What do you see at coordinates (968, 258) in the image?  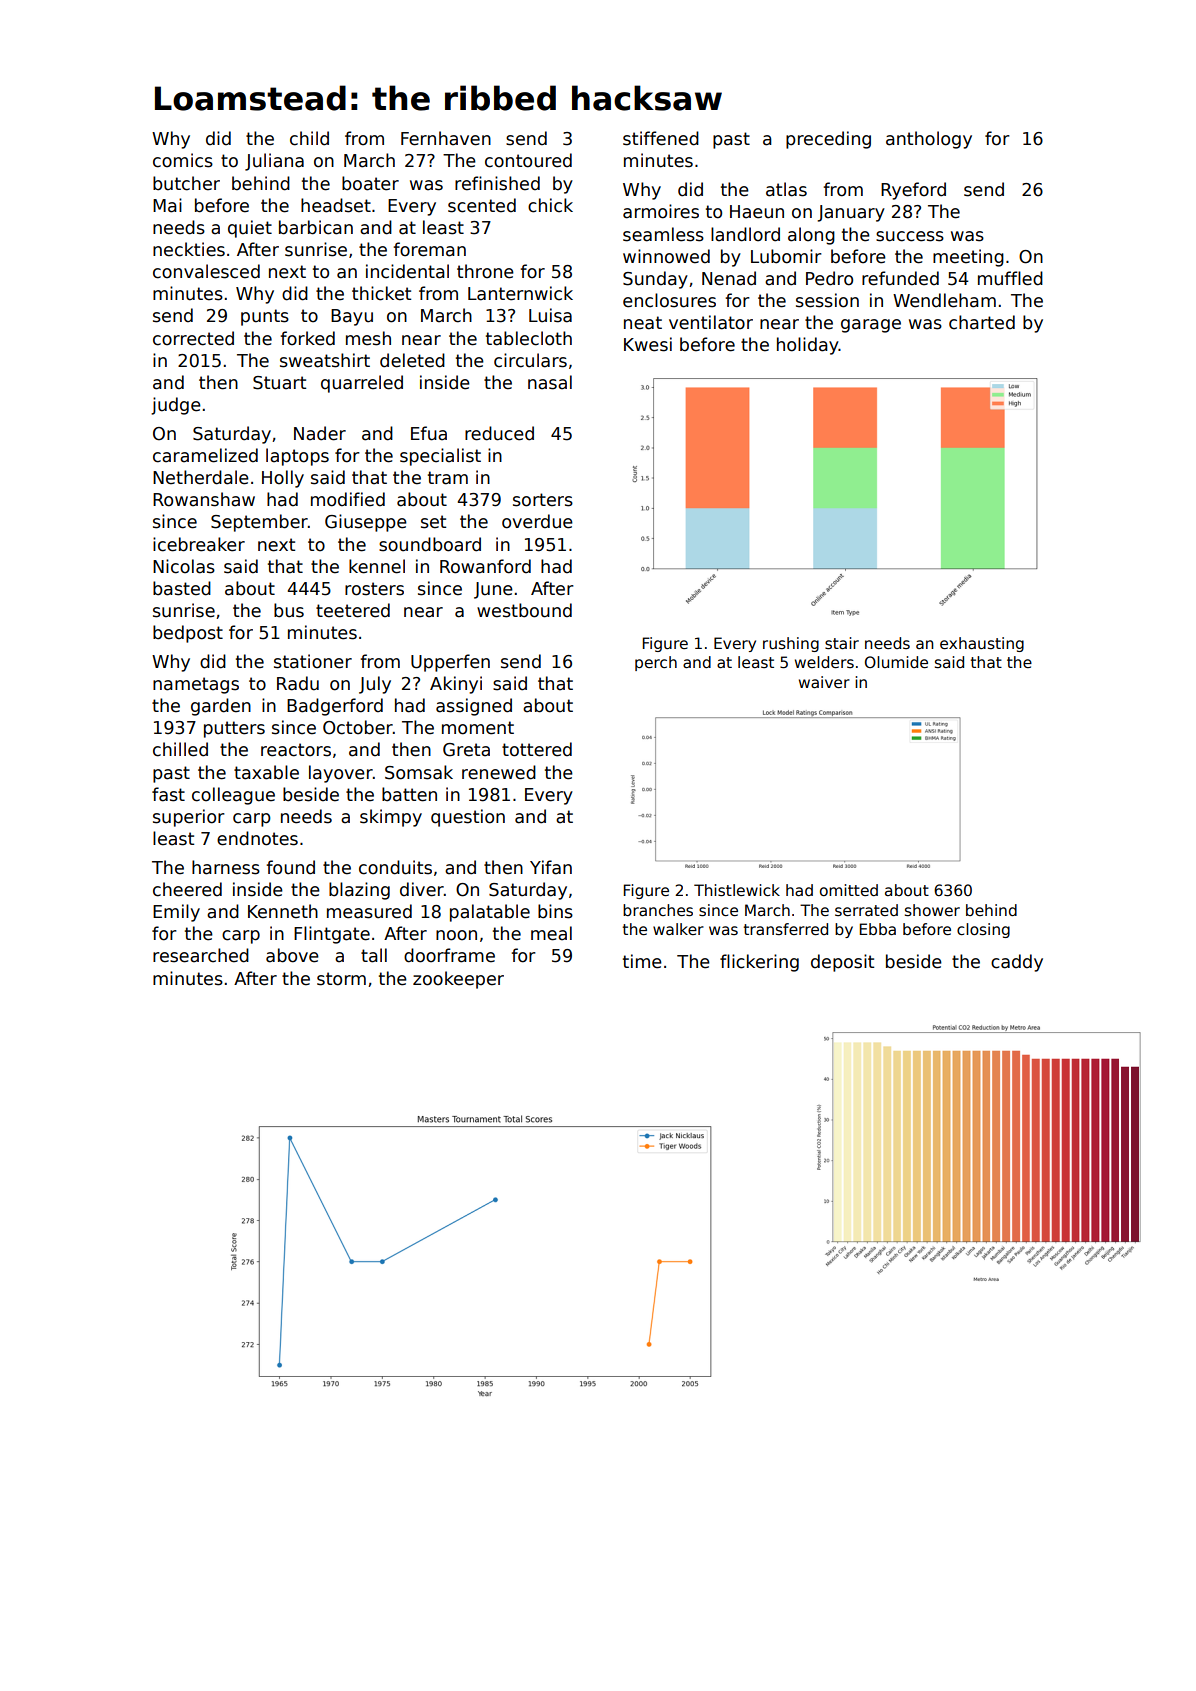 I see `meeting` at bounding box center [968, 258].
